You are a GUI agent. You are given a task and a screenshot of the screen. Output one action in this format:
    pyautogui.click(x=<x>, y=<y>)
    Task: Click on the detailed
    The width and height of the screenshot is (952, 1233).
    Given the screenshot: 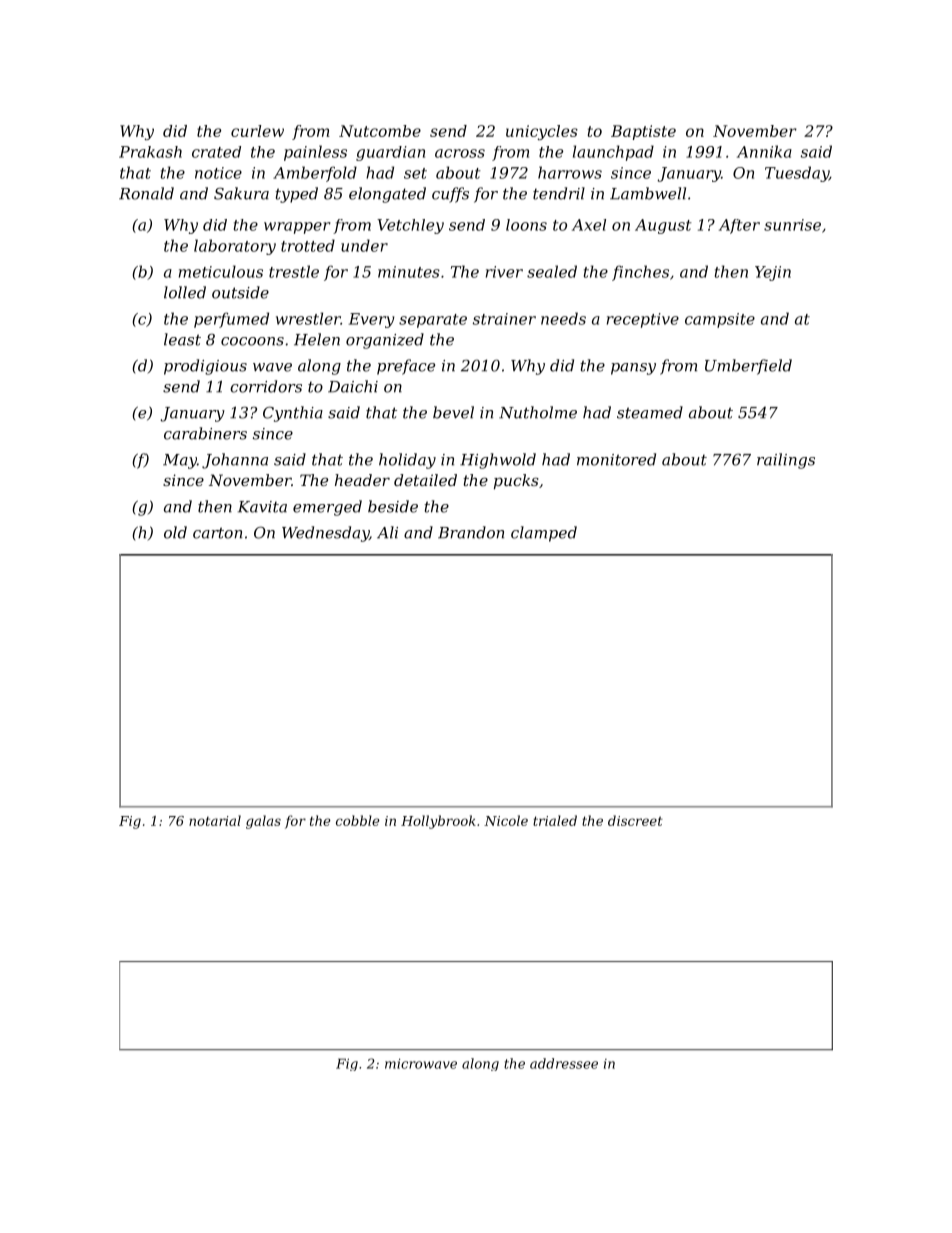 What is the action you would take?
    pyautogui.click(x=425, y=480)
